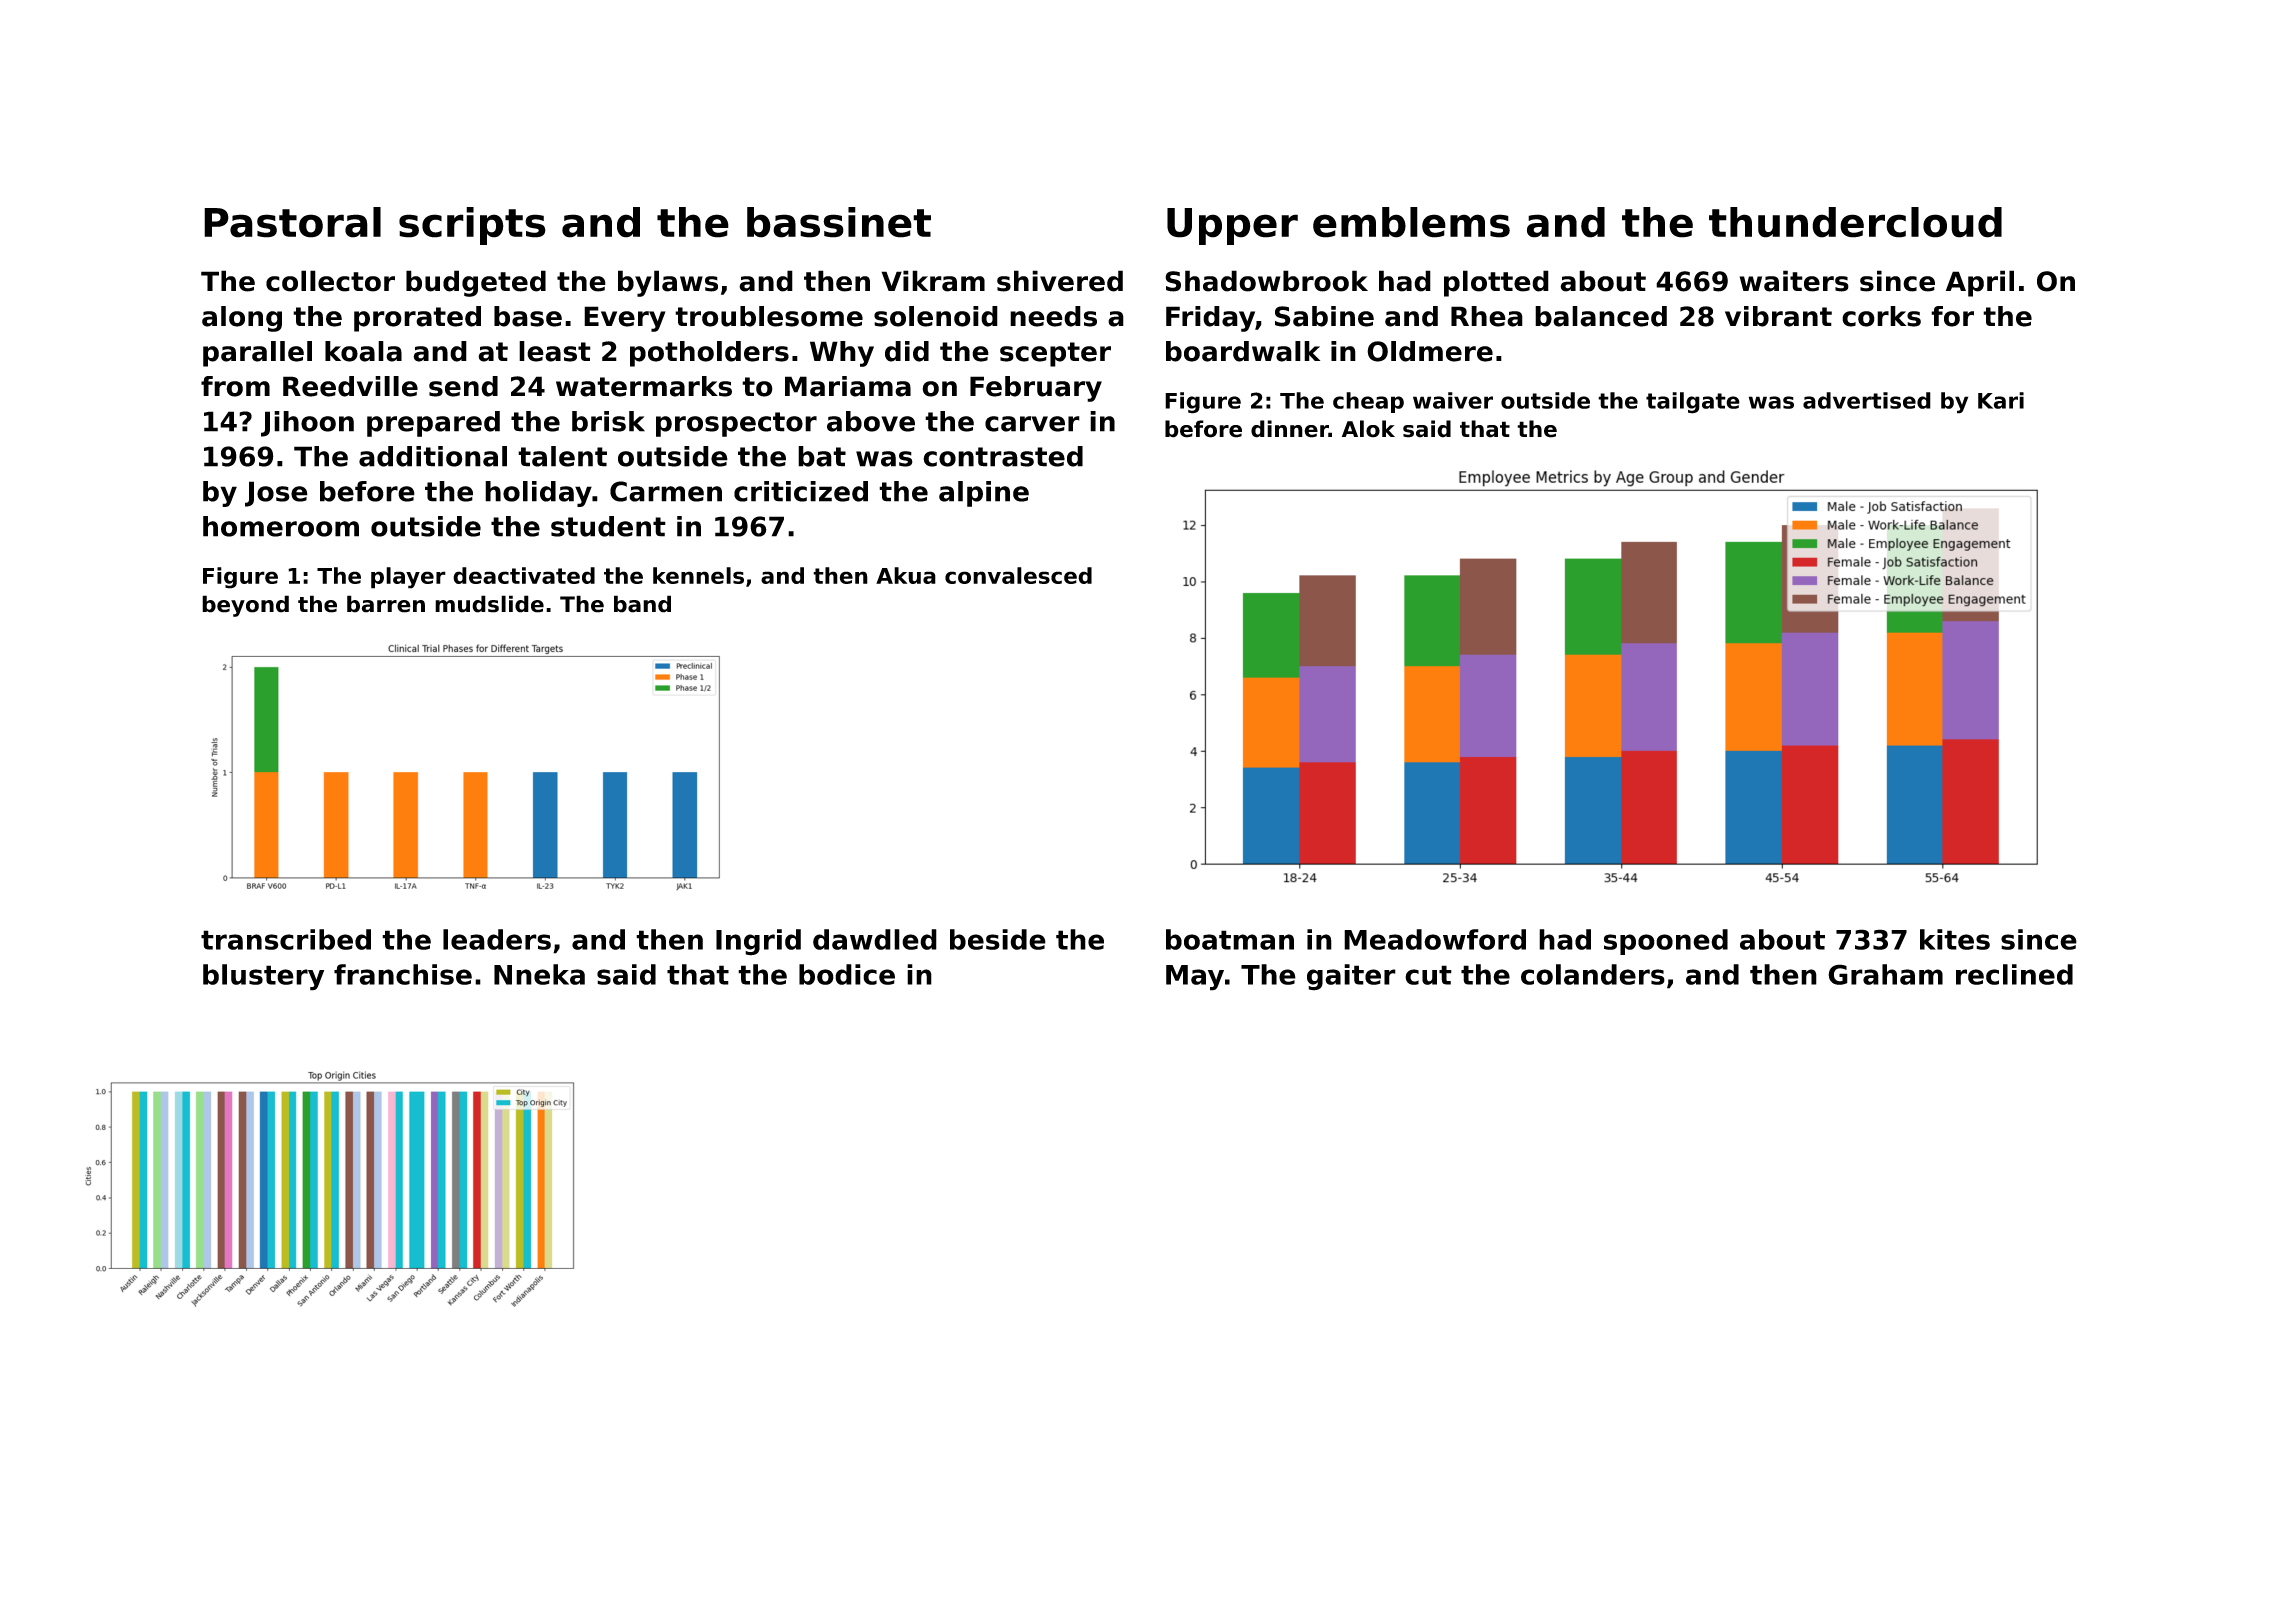  Describe the element at coordinates (1955, 939) in the document. I see `kites` at that location.
